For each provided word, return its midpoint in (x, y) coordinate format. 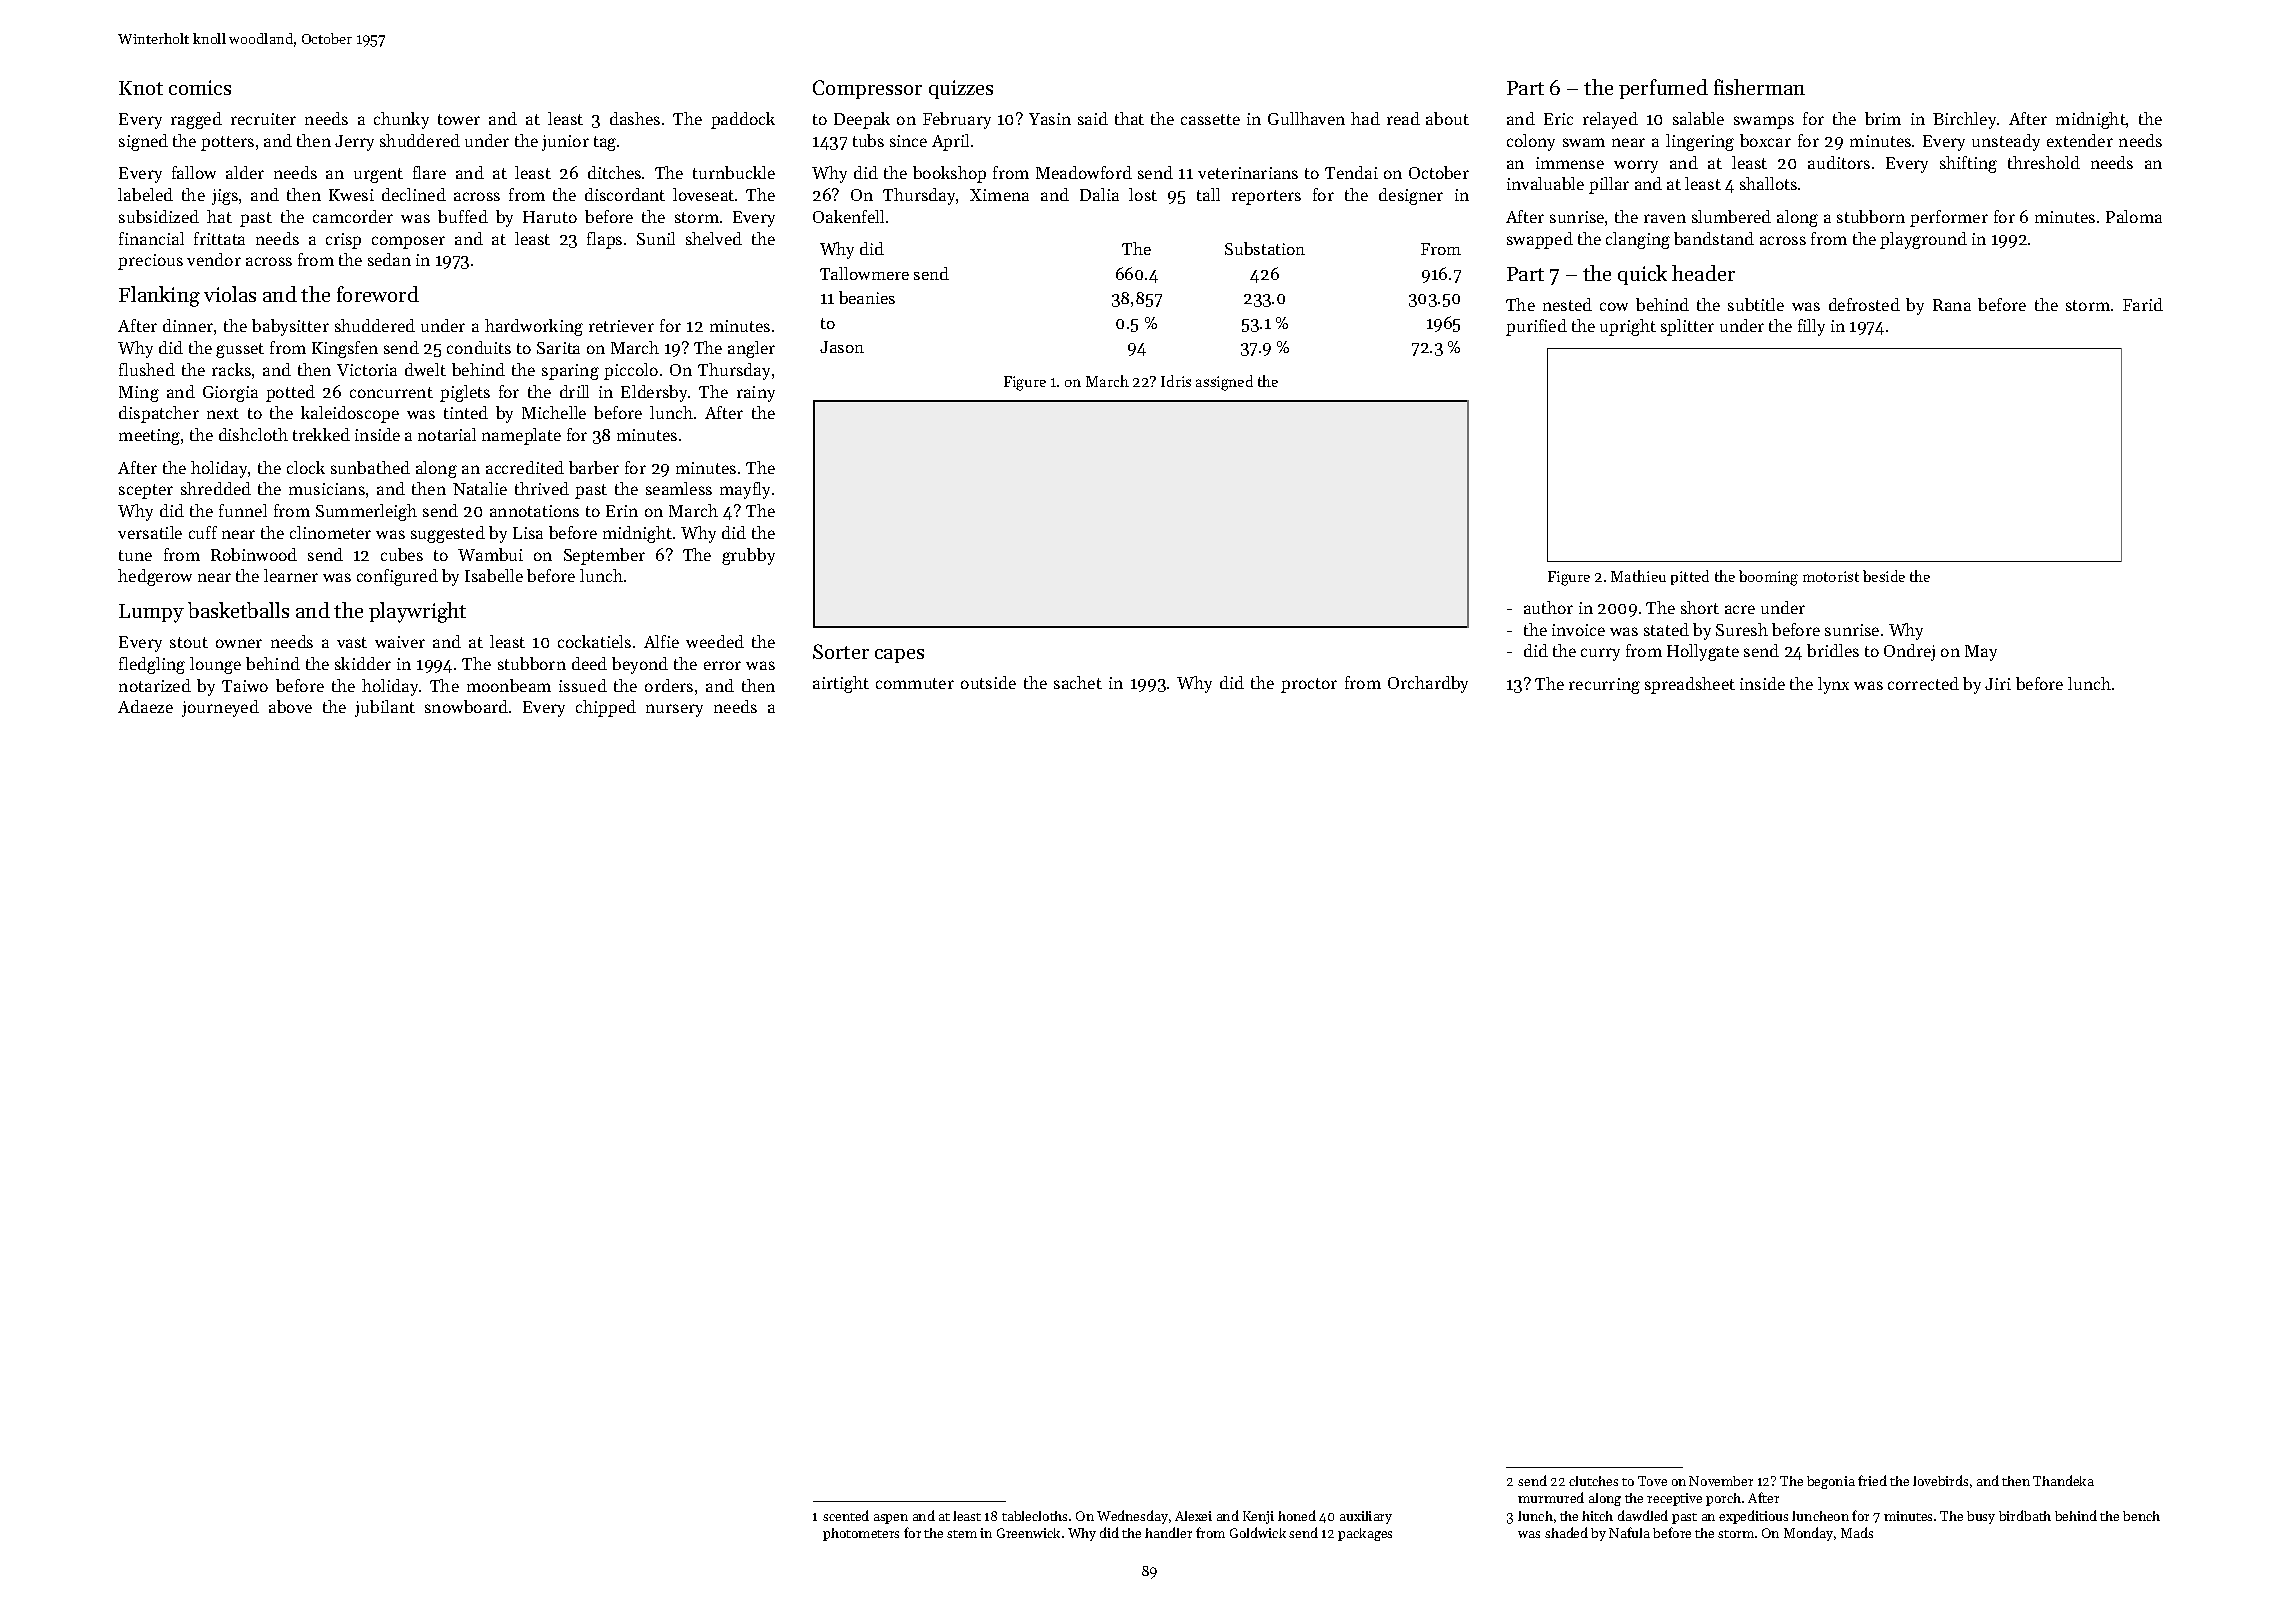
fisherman (1759, 87)
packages (1365, 1534)
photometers (861, 1534)
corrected (1923, 683)
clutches (1593, 1481)
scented (846, 1515)
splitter (1687, 327)
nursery (674, 710)
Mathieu (1638, 576)
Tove (1652, 1481)
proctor (1309, 685)
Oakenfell (848, 216)
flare (429, 172)
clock (306, 467)
